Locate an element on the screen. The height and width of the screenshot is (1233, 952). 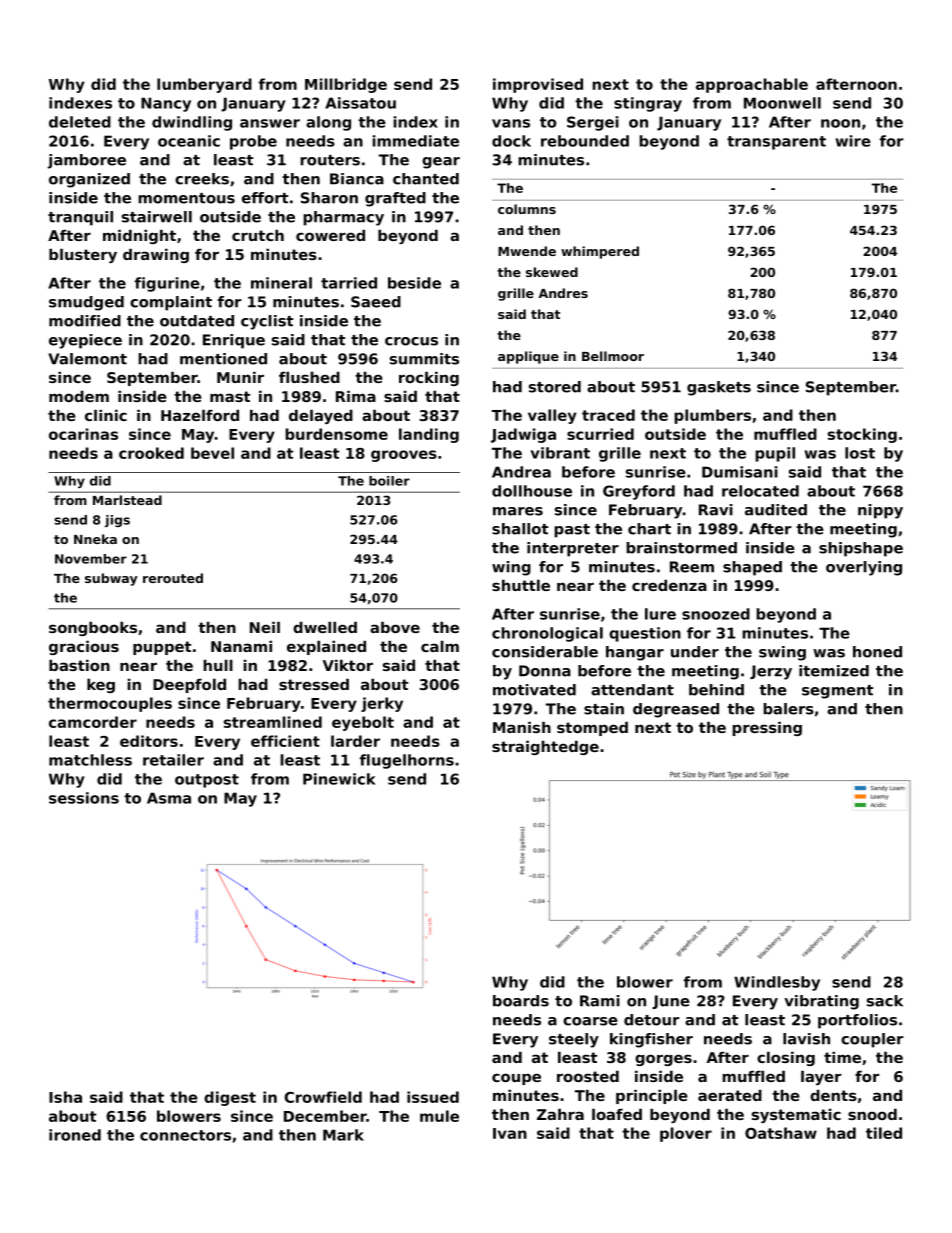
roosted is located at coordinates (588, 1076).
